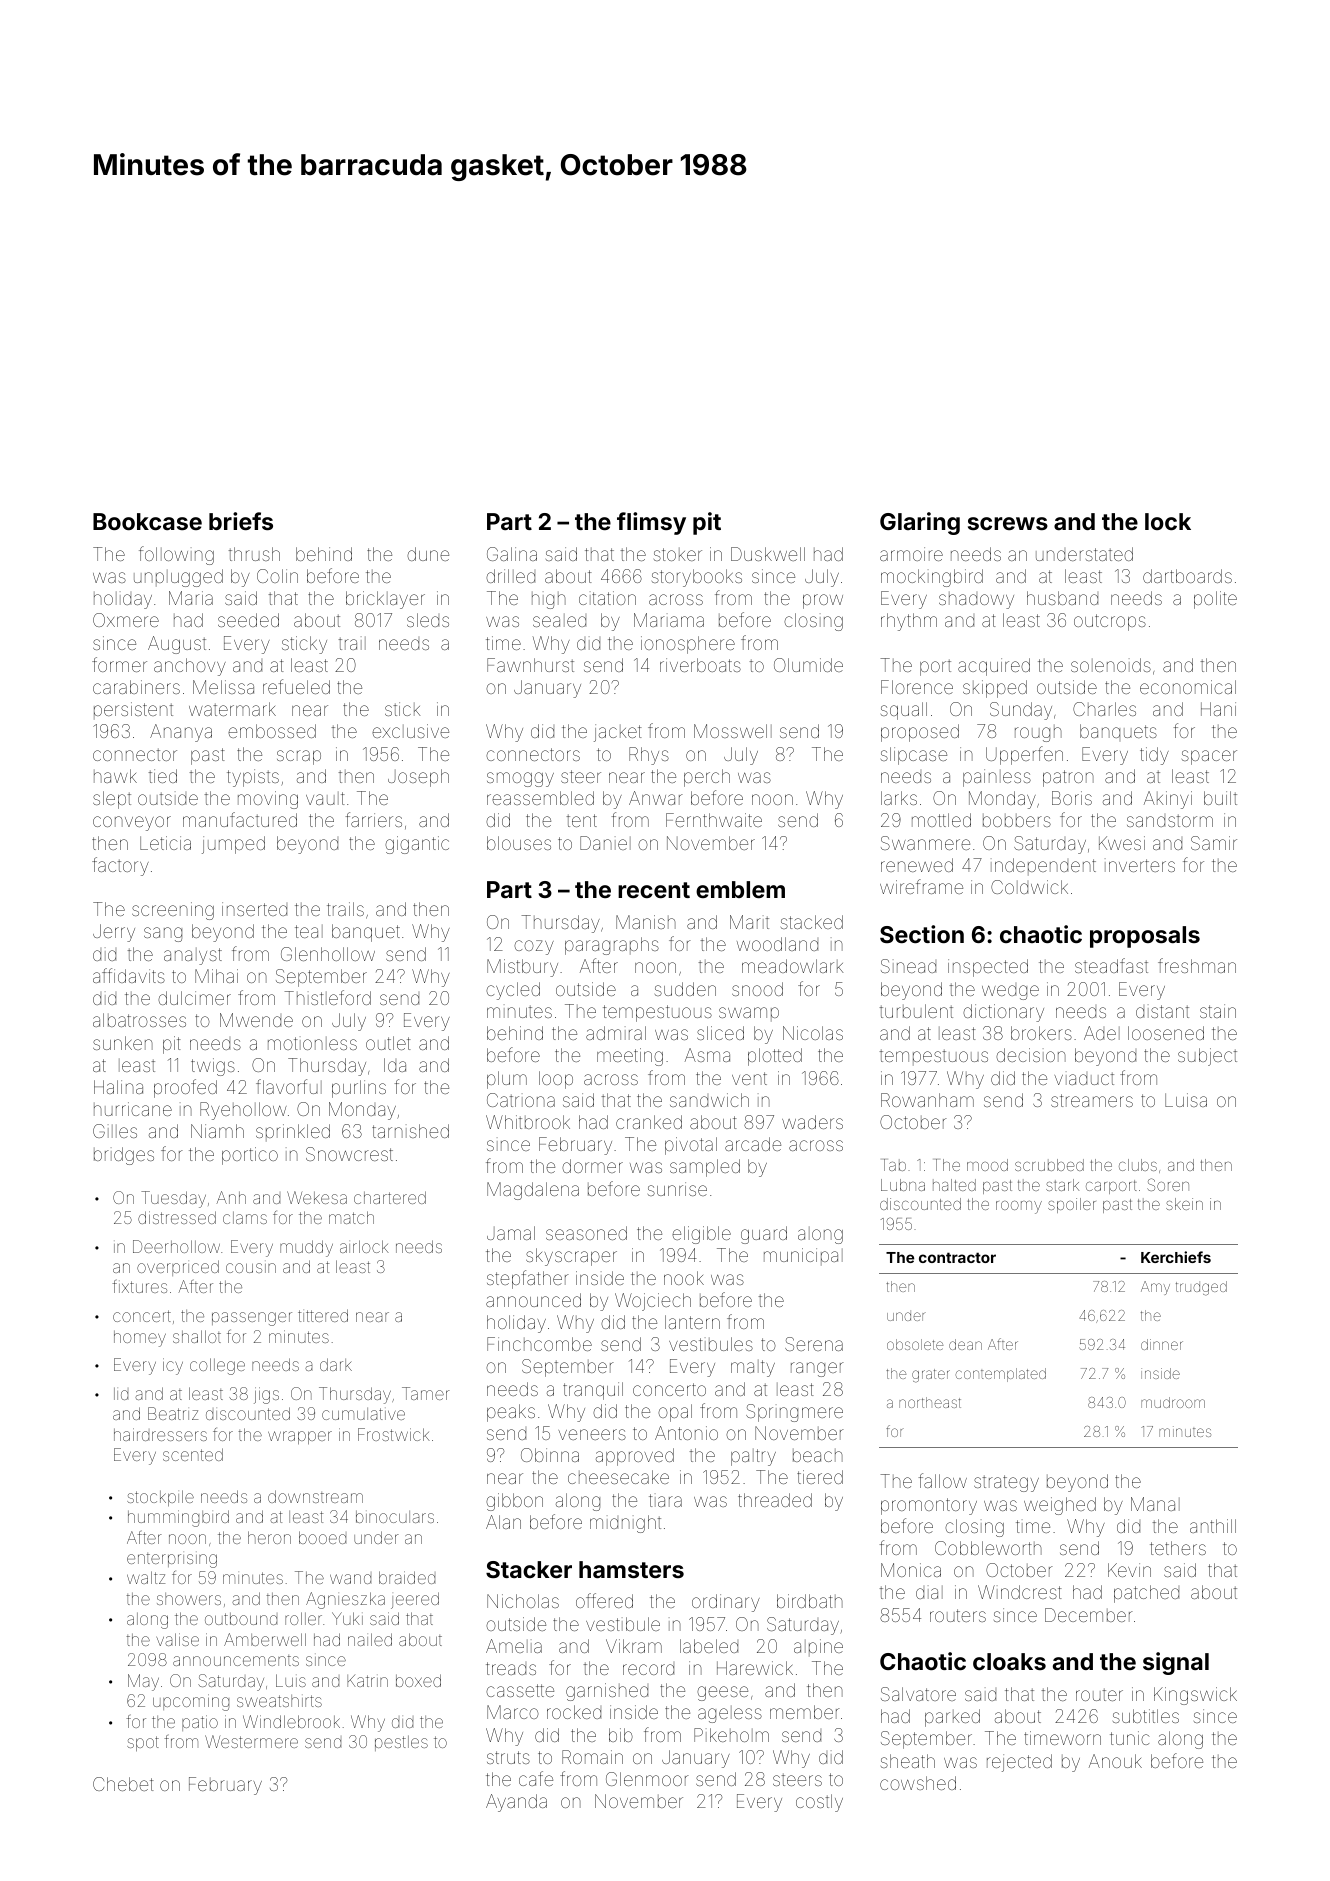 The width and height of the page is (1330, 1881). What do you see at coordinates (1008, 523) in the page?
I see `screws` at bounding box center [1008, 523].
